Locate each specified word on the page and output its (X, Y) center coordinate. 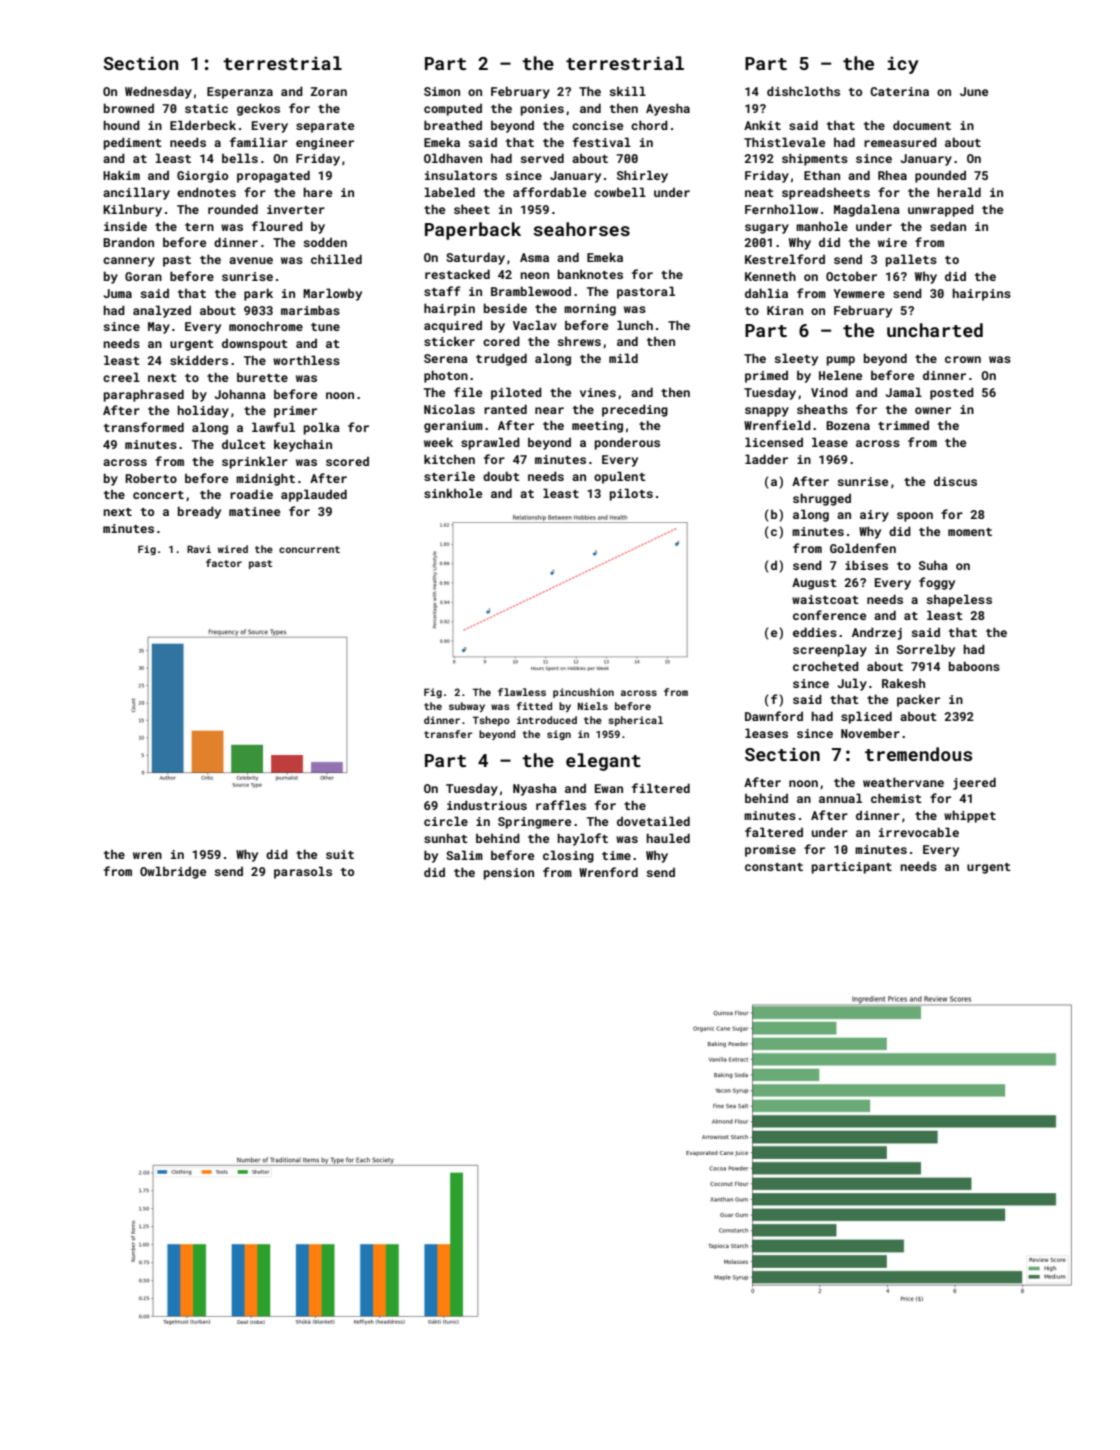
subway (467, 707)
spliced (866, 717)
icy (903, 65)
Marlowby (332, 294)
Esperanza (240, 93)
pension (509, 874)
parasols (303, 872)
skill (628, 91)
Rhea (892, 175)
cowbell (620, 192)
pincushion (583, 693)
